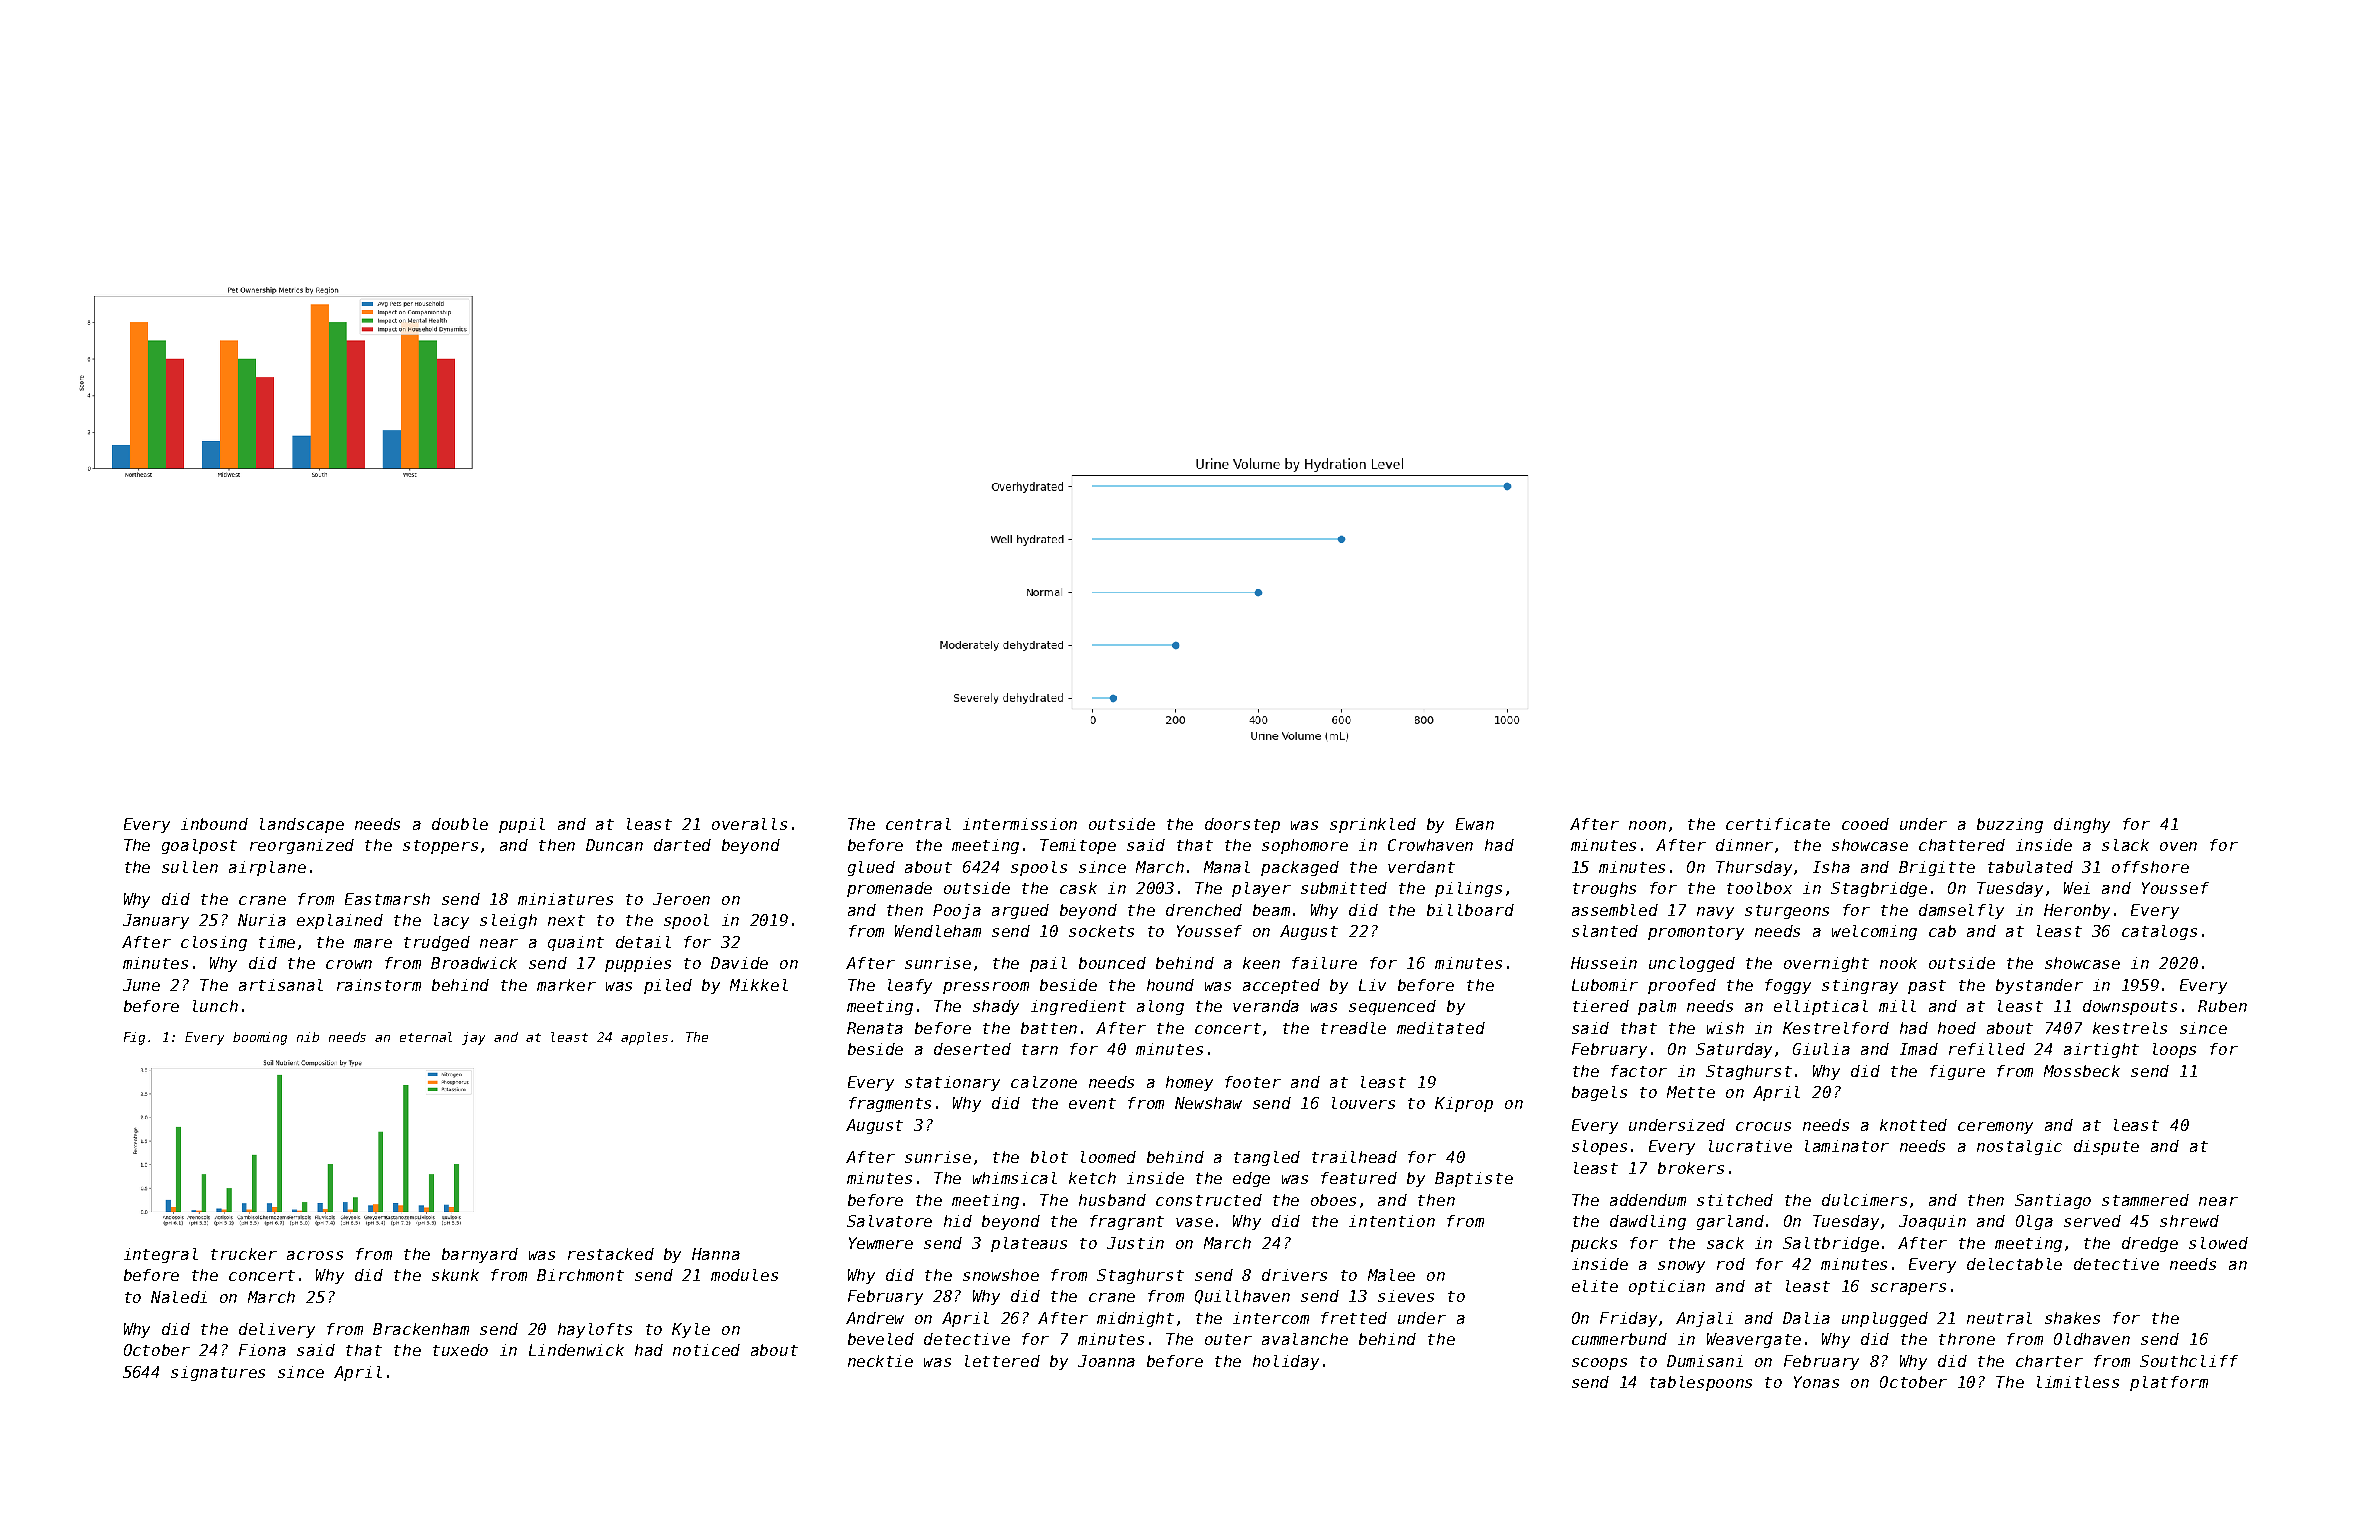 The width and height of the screenshot is (2380, 1540). Describe the element at coordinates (890, 1104) in the screenshot. I see `fragments` at that location.
